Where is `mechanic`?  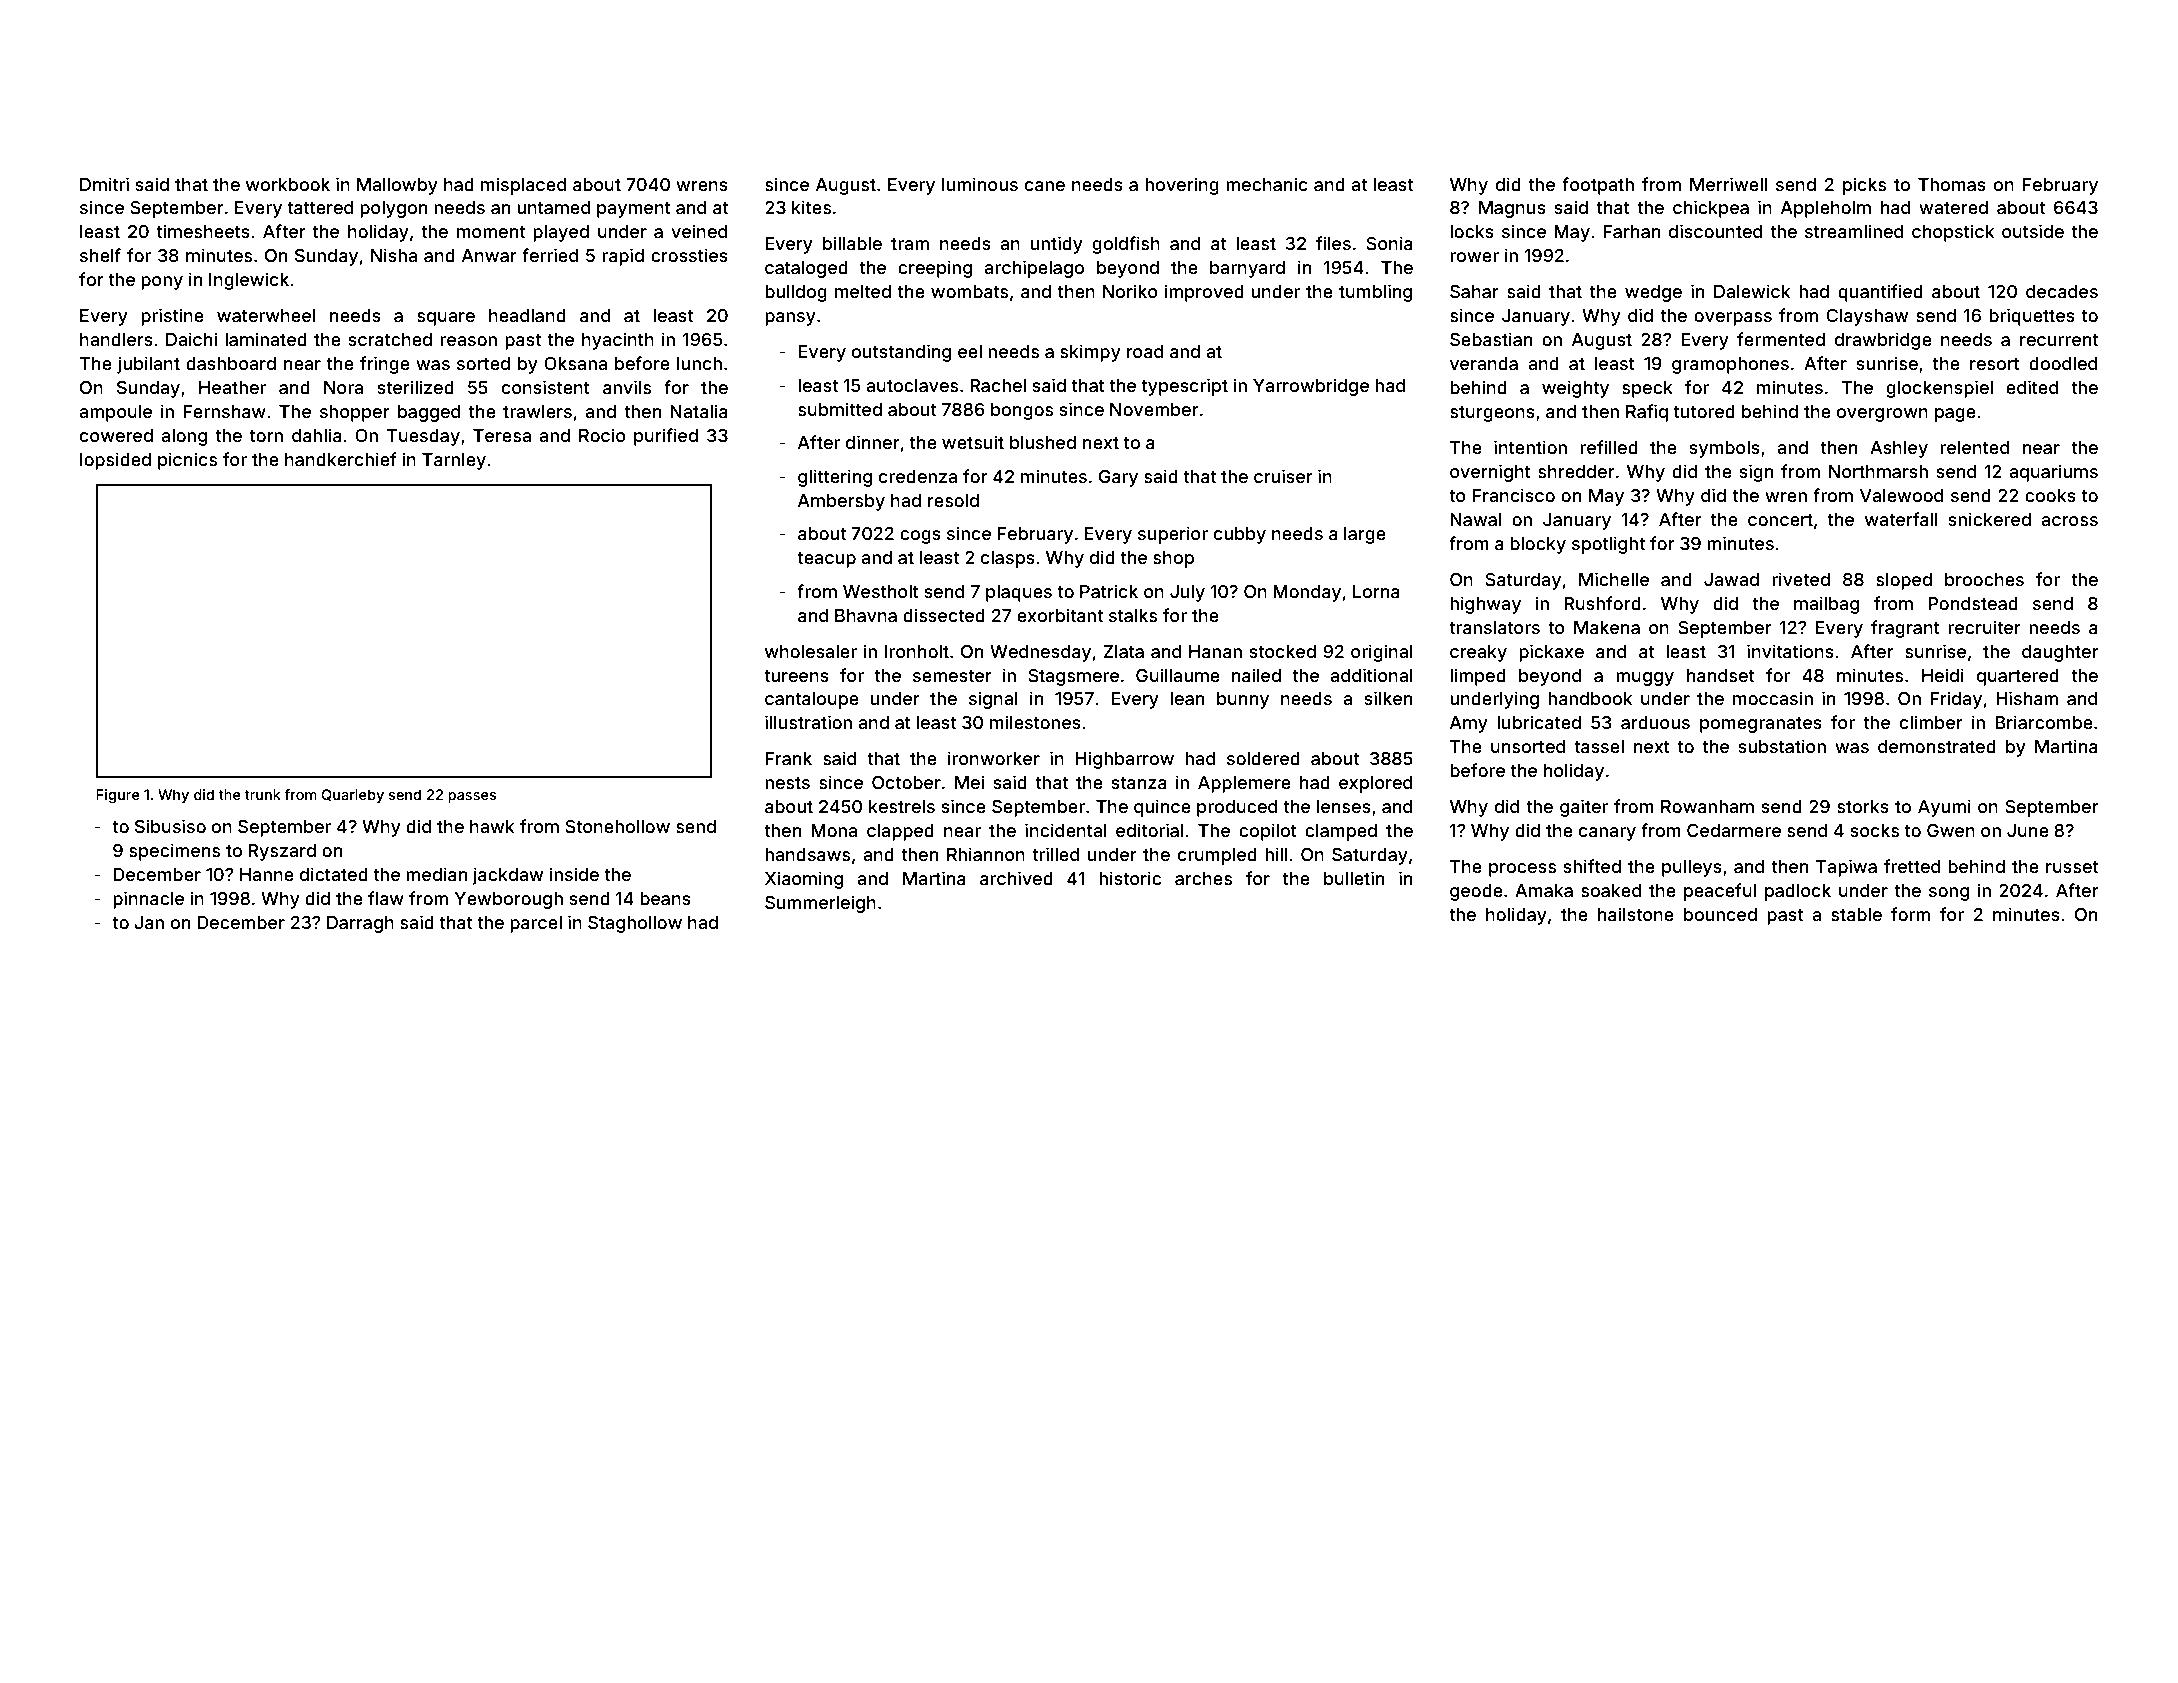 mechanic is located at coordinates (1267, 184).
